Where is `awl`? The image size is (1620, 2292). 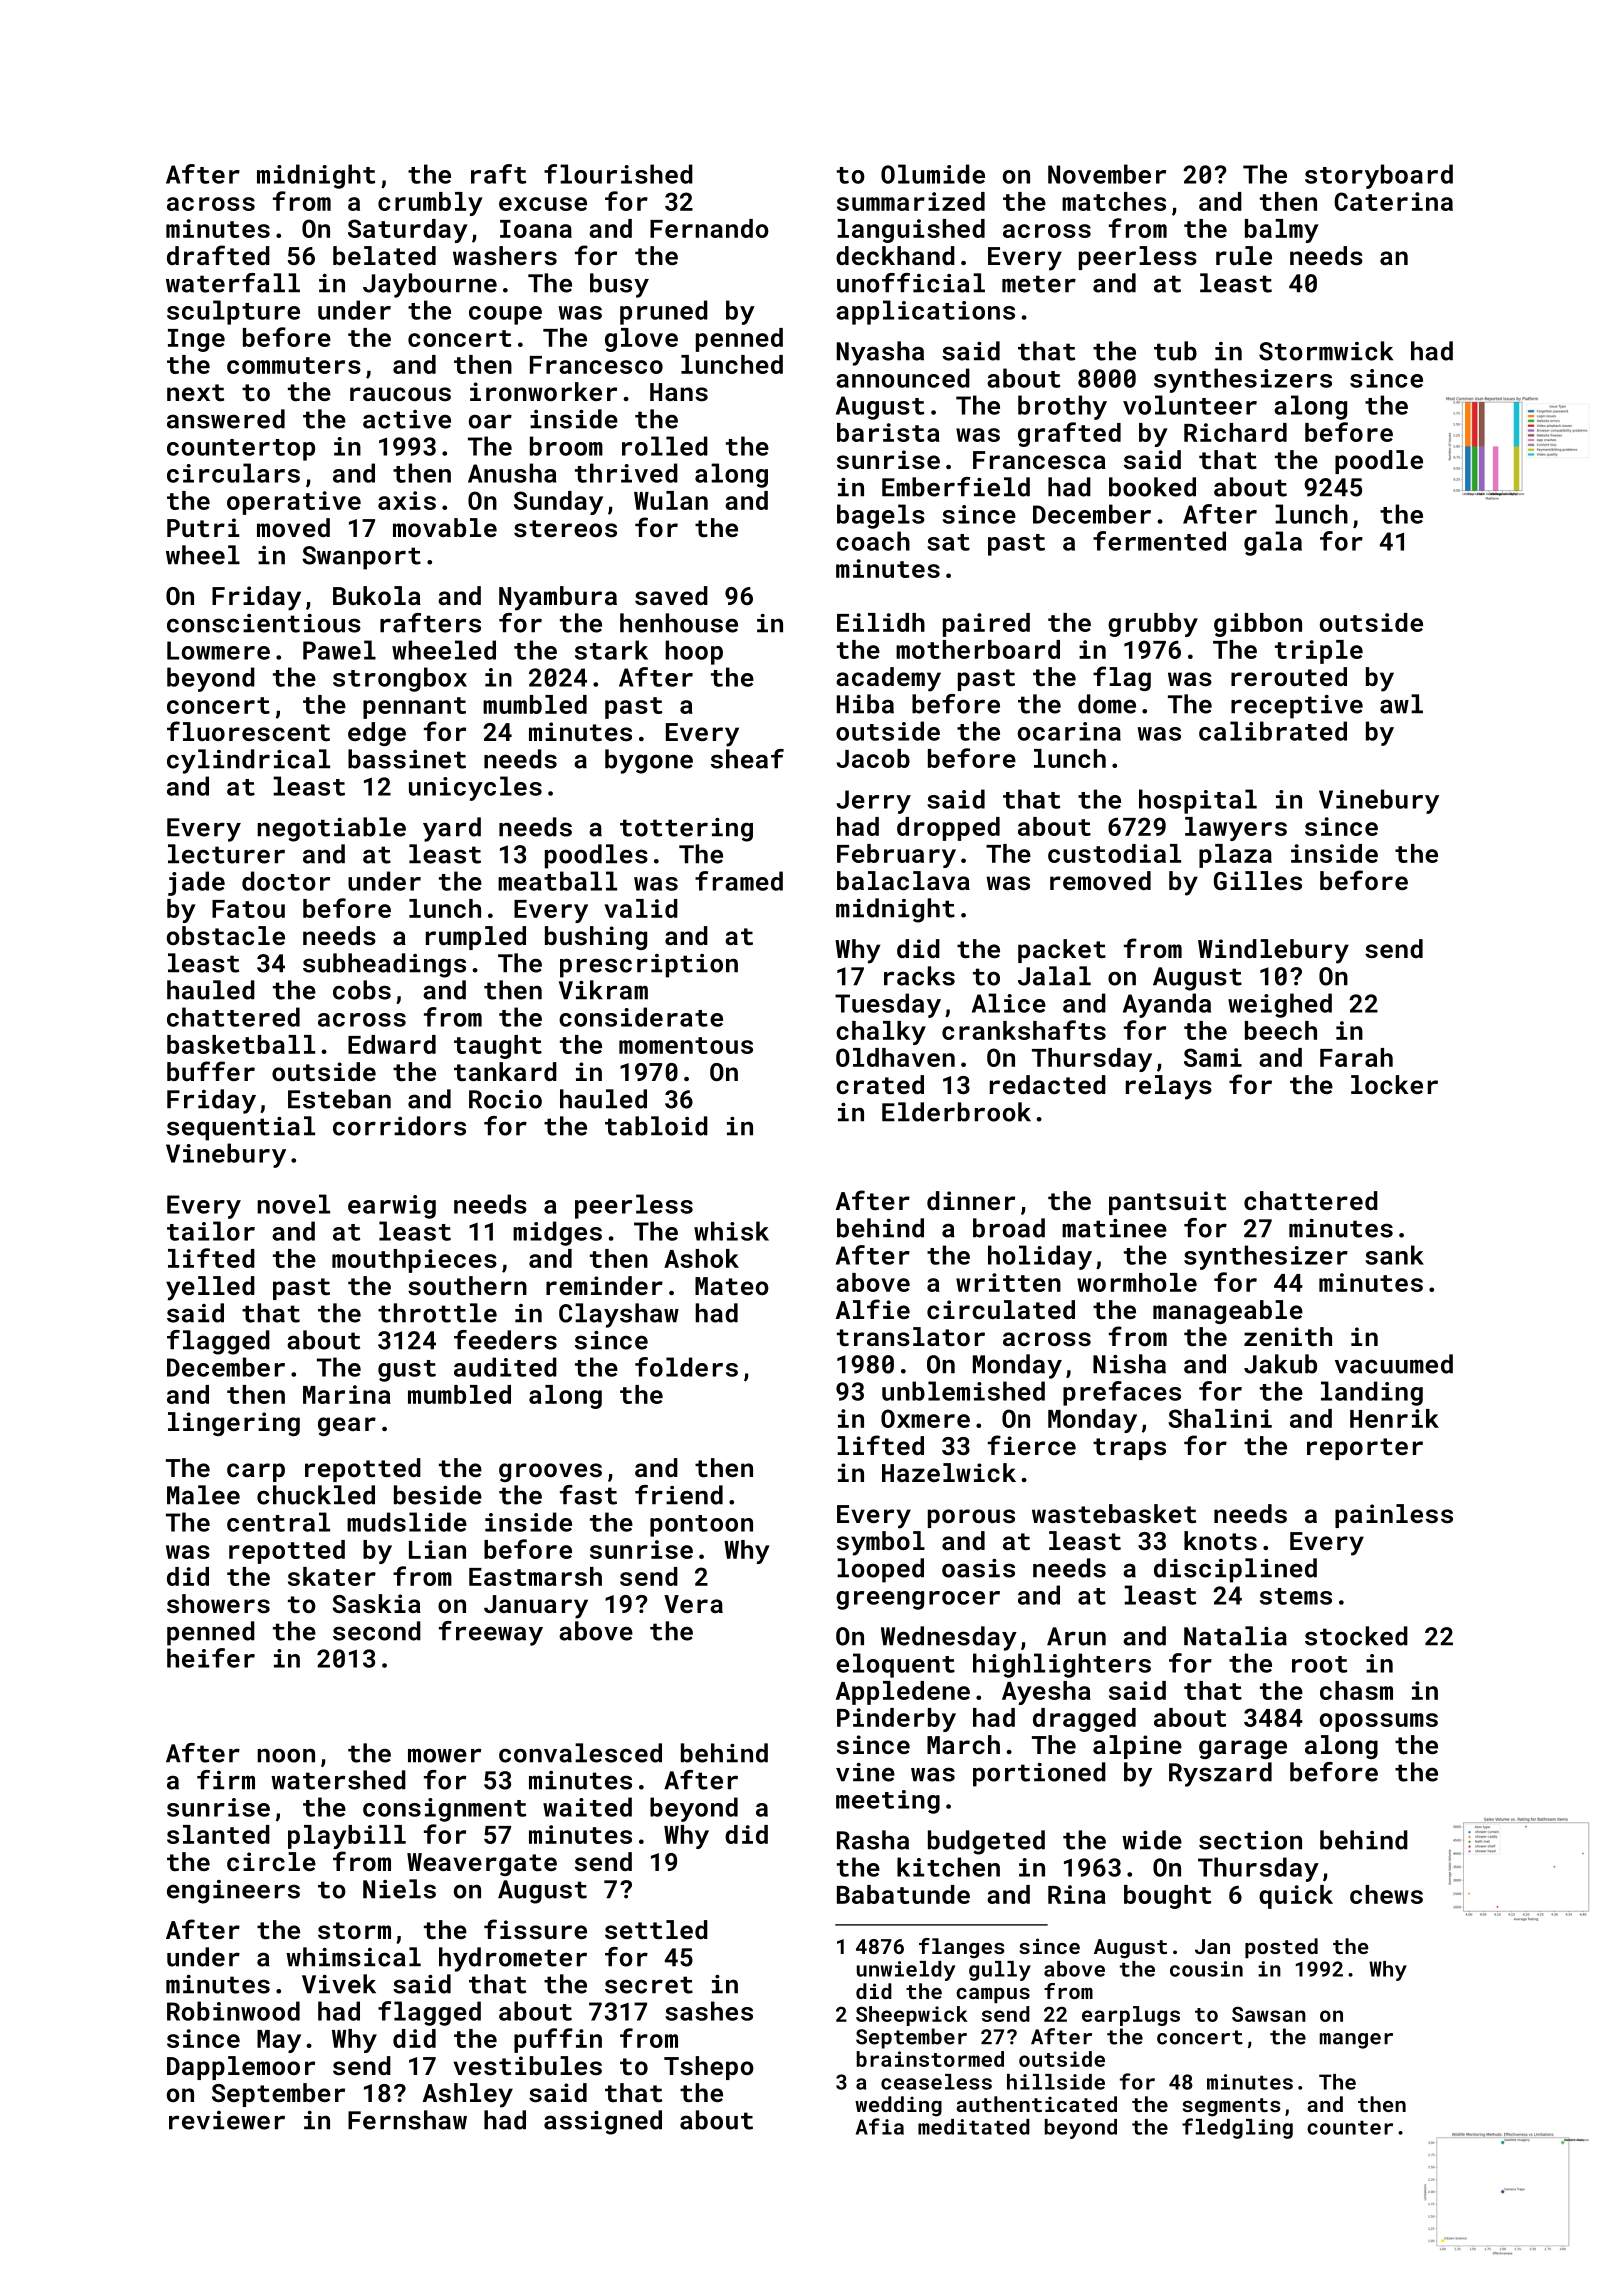
awl is located at coordinates (1401, 704).
